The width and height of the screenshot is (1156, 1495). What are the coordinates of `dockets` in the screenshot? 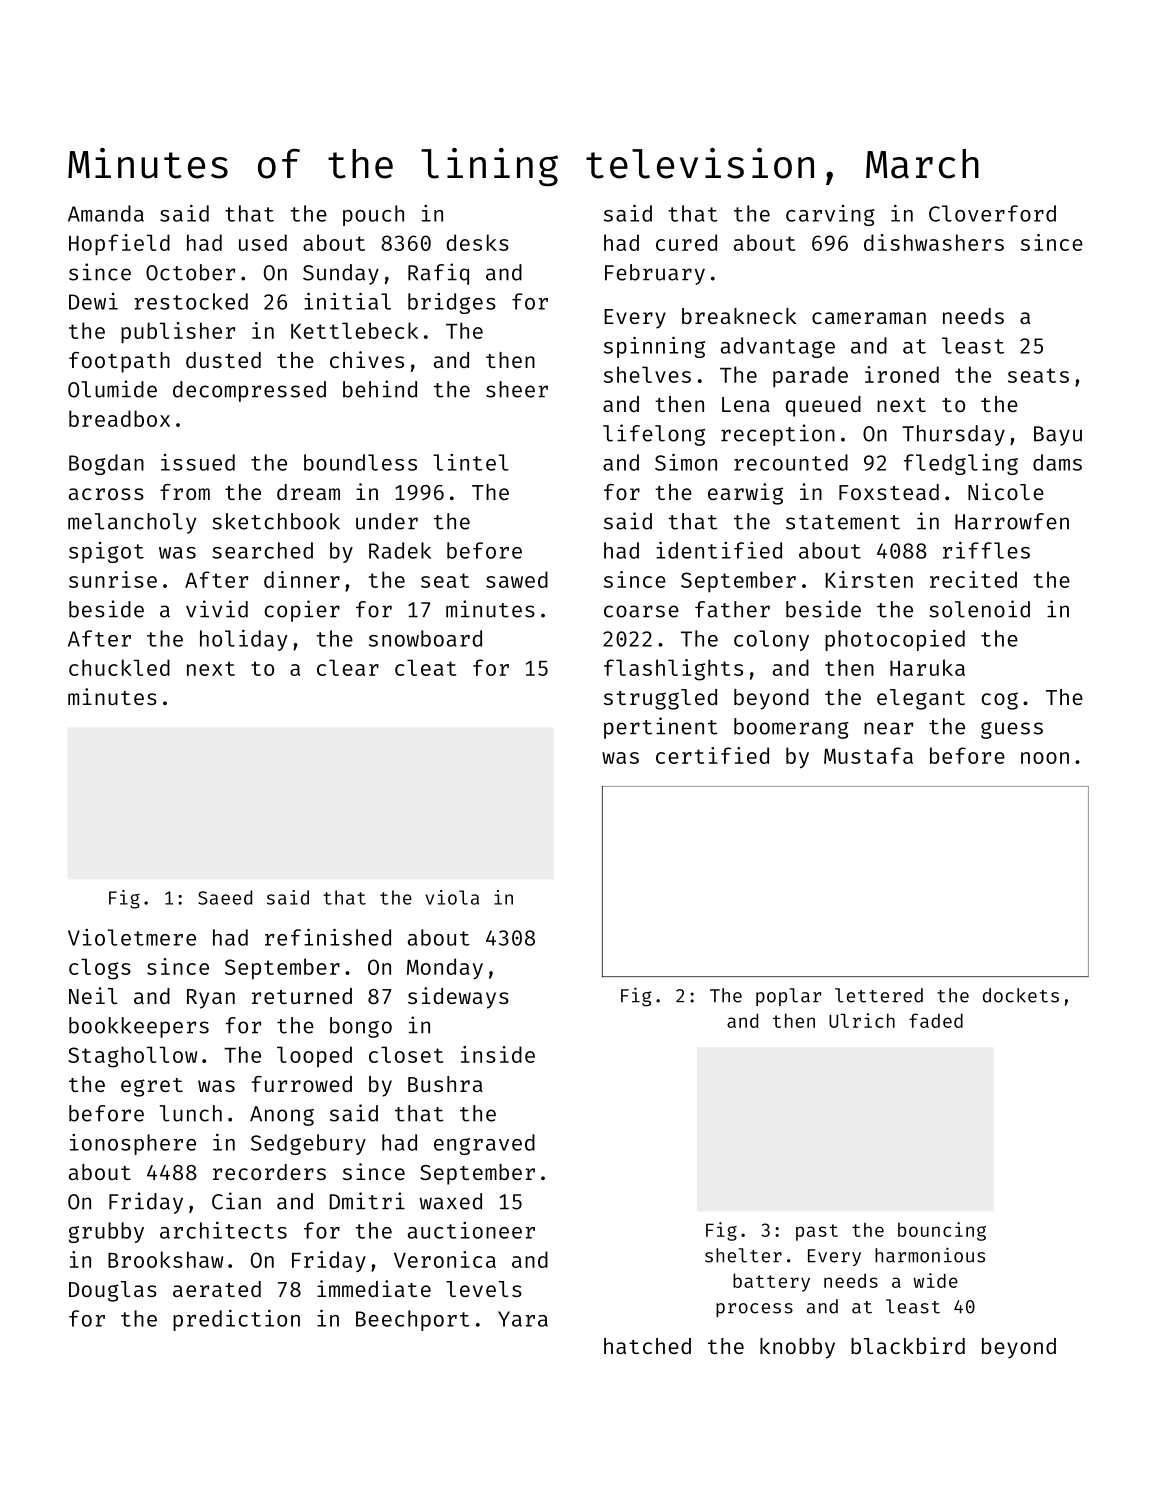 It's located at (1021, 995).
